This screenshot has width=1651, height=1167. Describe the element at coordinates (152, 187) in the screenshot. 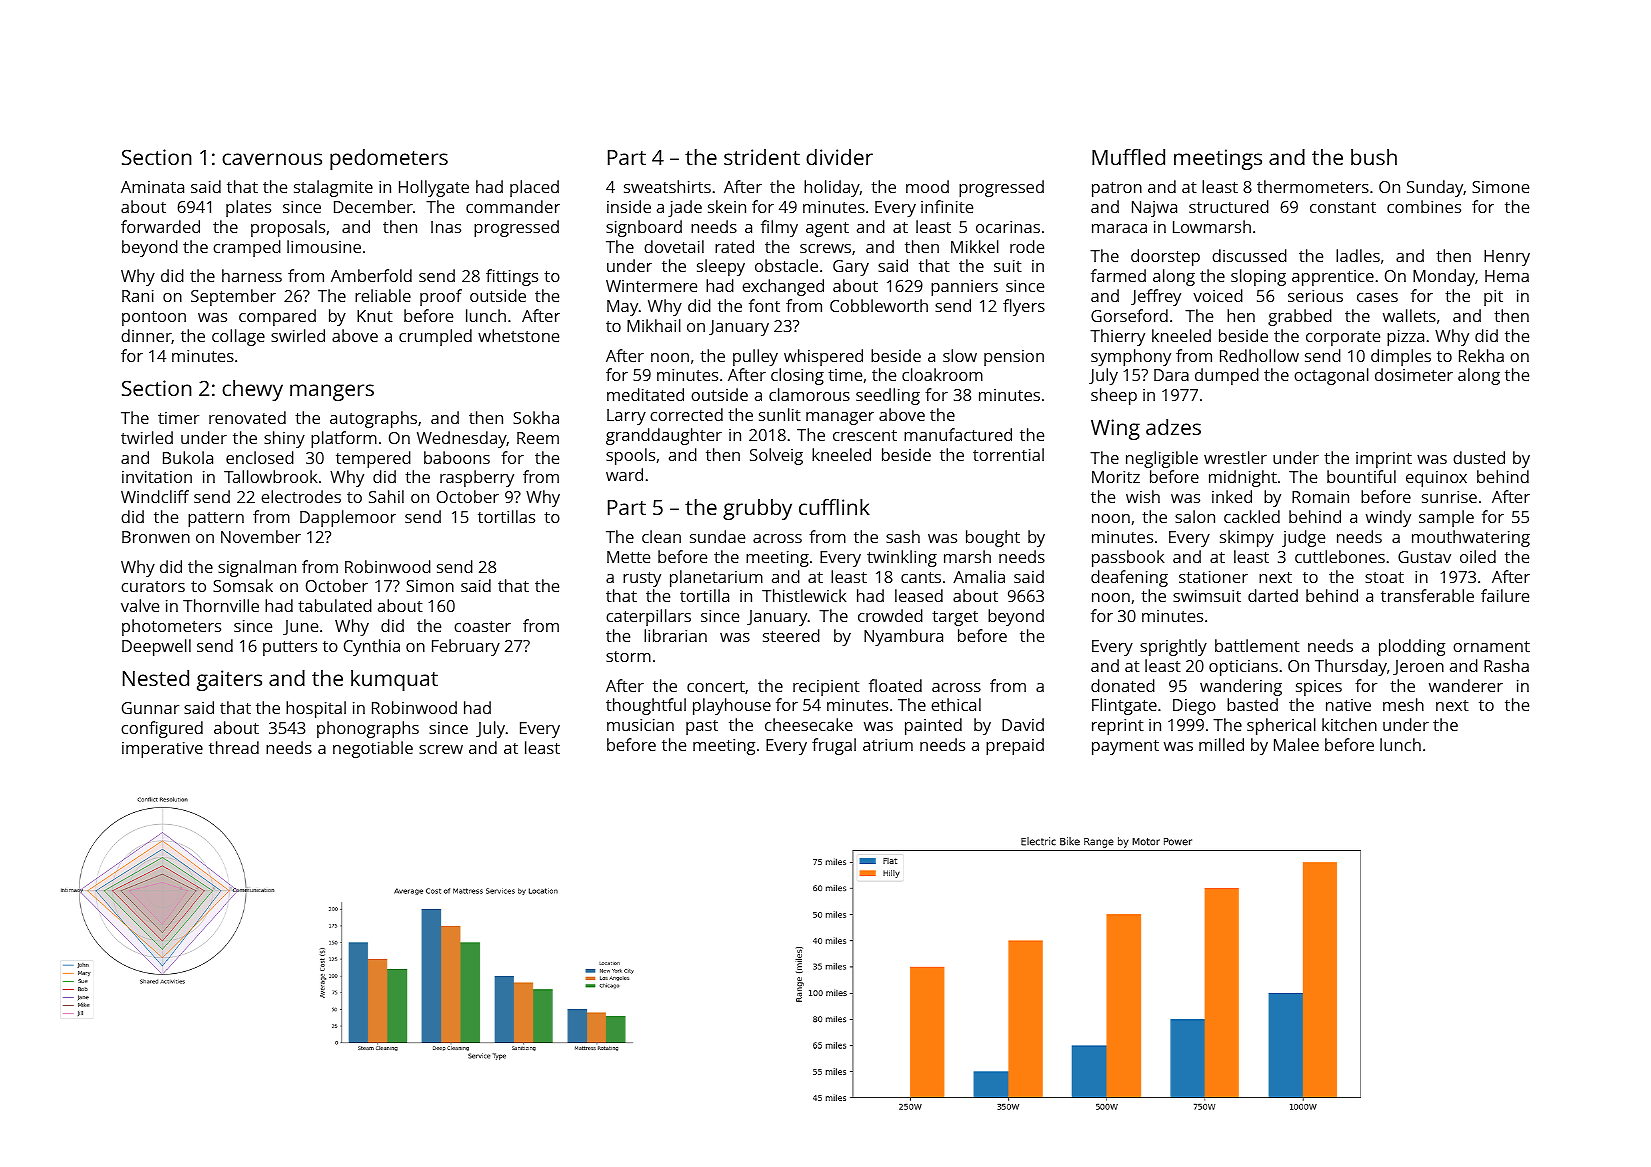

I see `Aminata` at that location.
